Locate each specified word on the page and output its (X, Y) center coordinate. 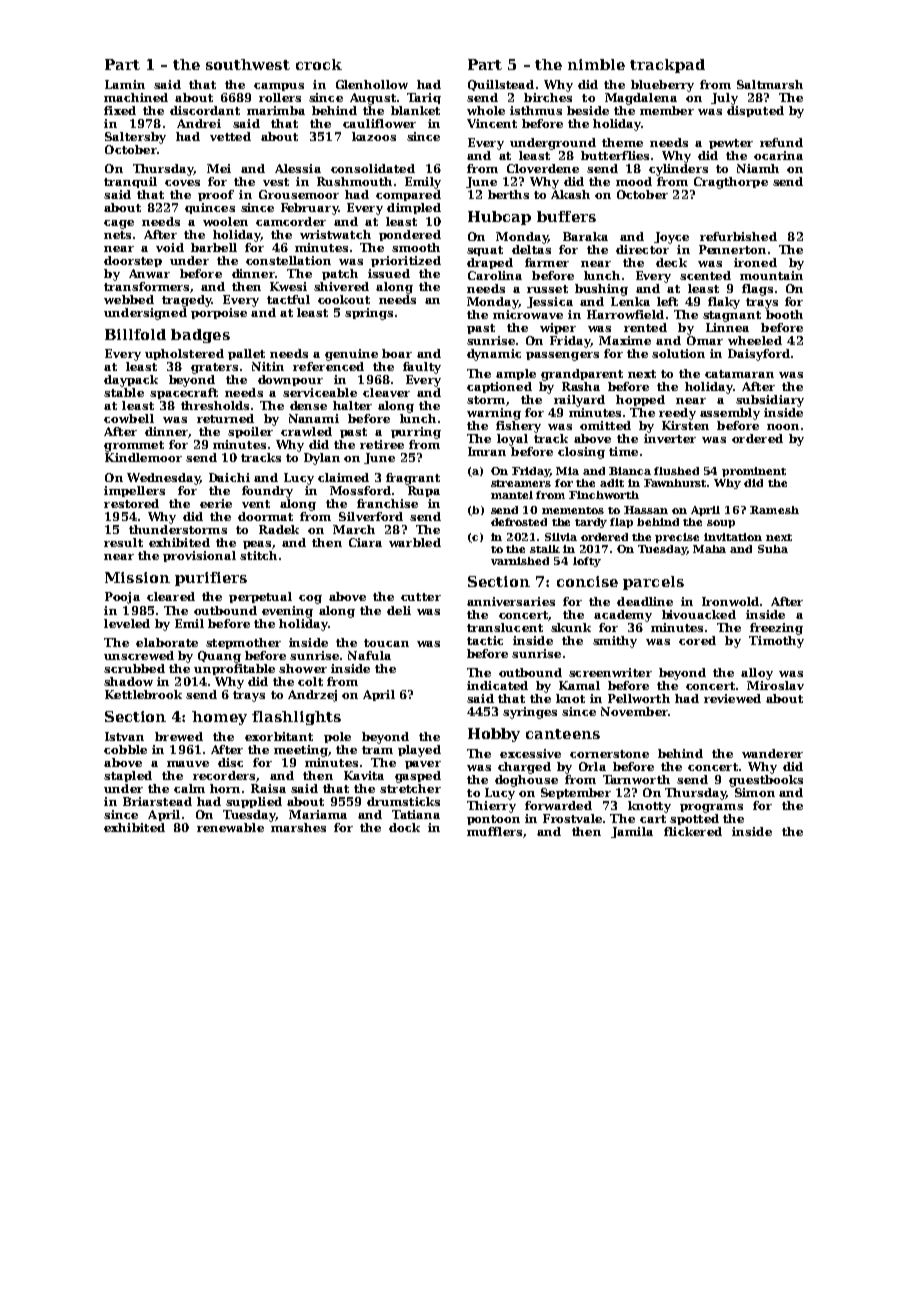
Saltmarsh (770, 84)
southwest (248, 64)
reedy (677, 414)
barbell (214, 247)
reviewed (732, 698)
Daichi (229, 477)
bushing (601, 290)
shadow (128, 681)
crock (319, 64)
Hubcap (499, 218)
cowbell (129, 418)
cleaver (386, 392)
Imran (487, 451)
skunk (571, 627)
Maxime (625, 340)
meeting (301, 751)
